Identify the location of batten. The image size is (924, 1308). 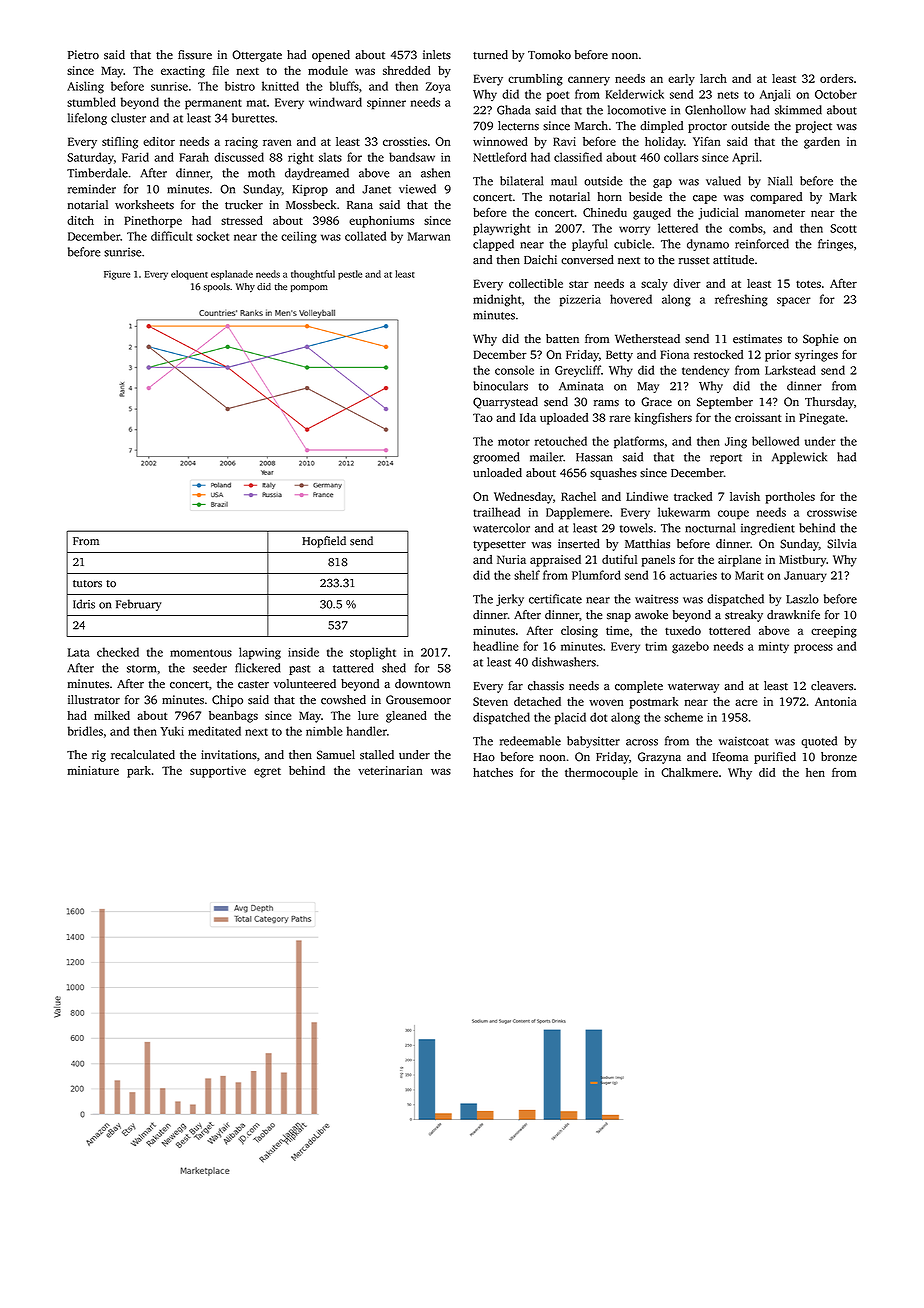
(562, 339).
